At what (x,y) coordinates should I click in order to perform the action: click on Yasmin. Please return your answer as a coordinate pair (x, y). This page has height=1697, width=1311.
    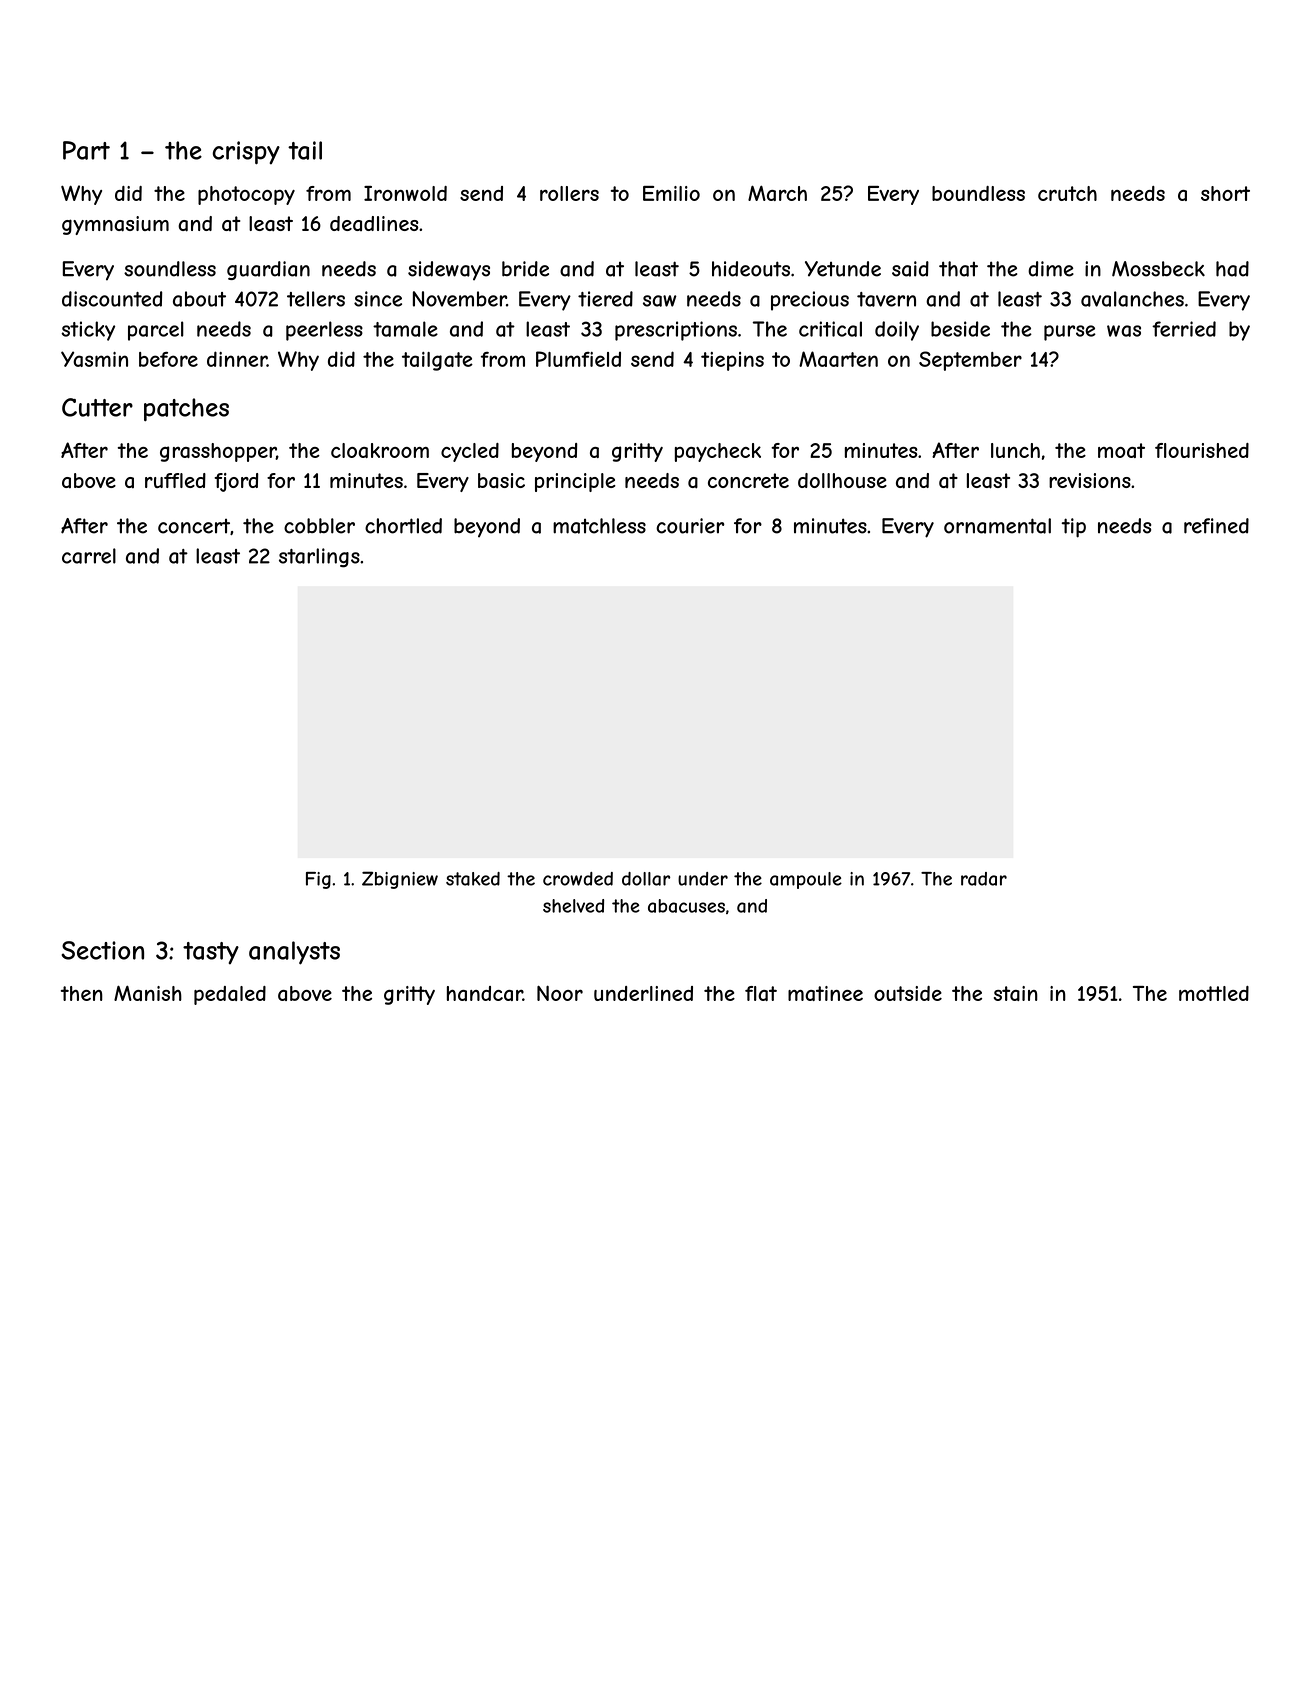
    Looking at the image, I should click on (94, 359).
